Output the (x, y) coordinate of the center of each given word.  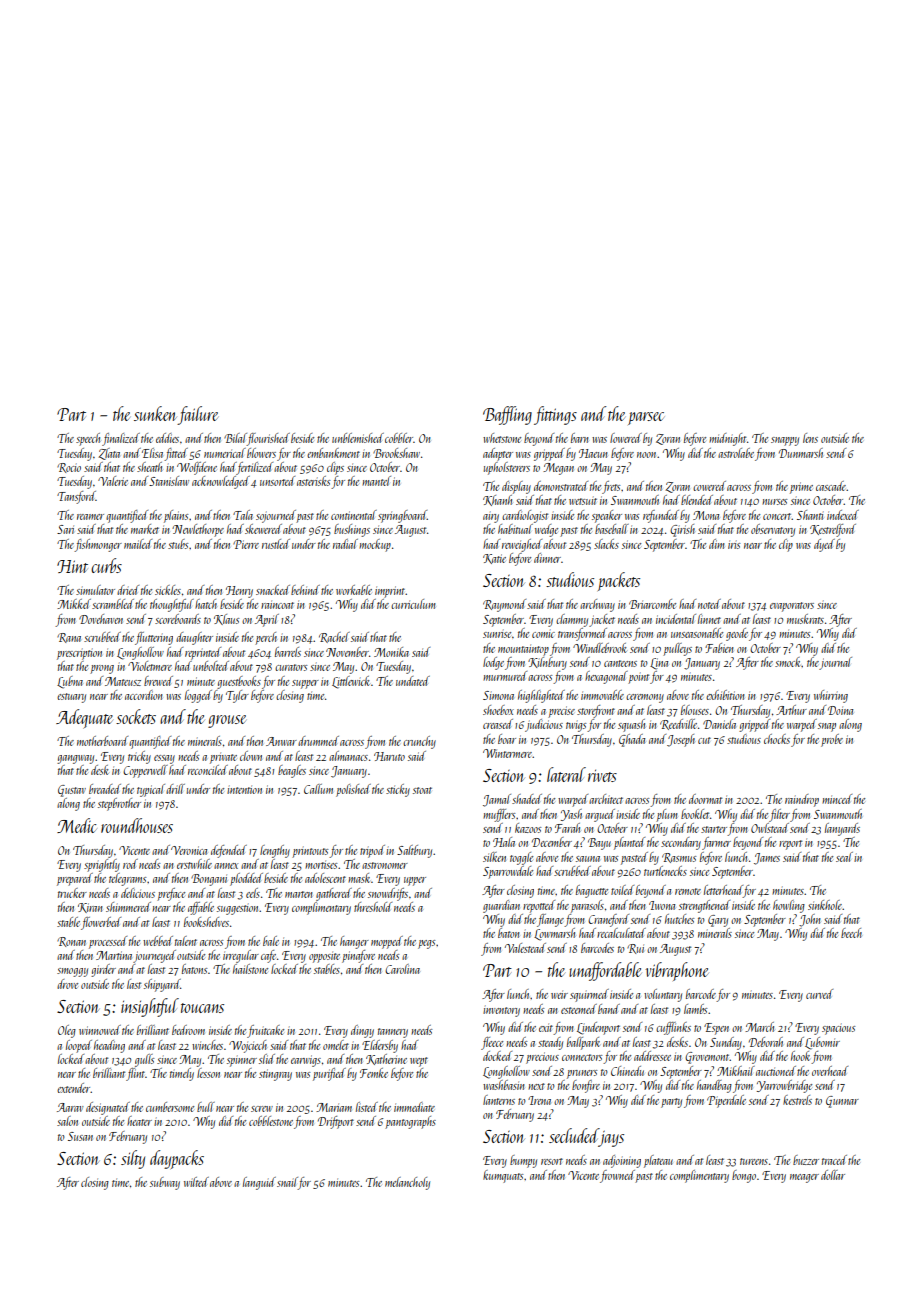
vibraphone (677, 971)
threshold (373, 907)
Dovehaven (101, 619)
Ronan (71, 942)
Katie (494, 559)
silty (133, 1159)
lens (810, 438)
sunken (155, 413)
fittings (555, 415)
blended (697, 500)
